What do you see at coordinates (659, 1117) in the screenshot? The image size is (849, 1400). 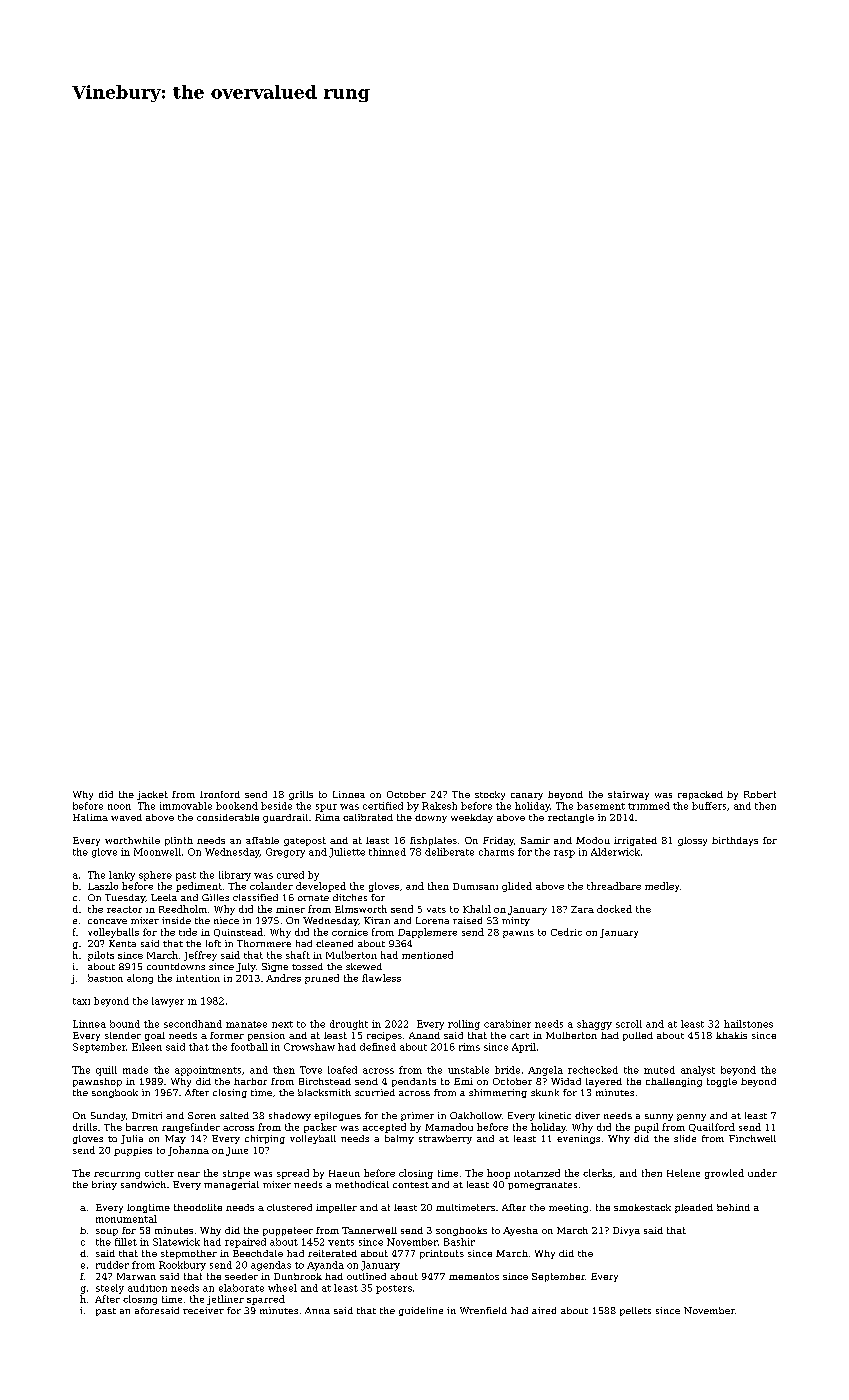 I see `sunny` at bounding box center [659, 1117].
